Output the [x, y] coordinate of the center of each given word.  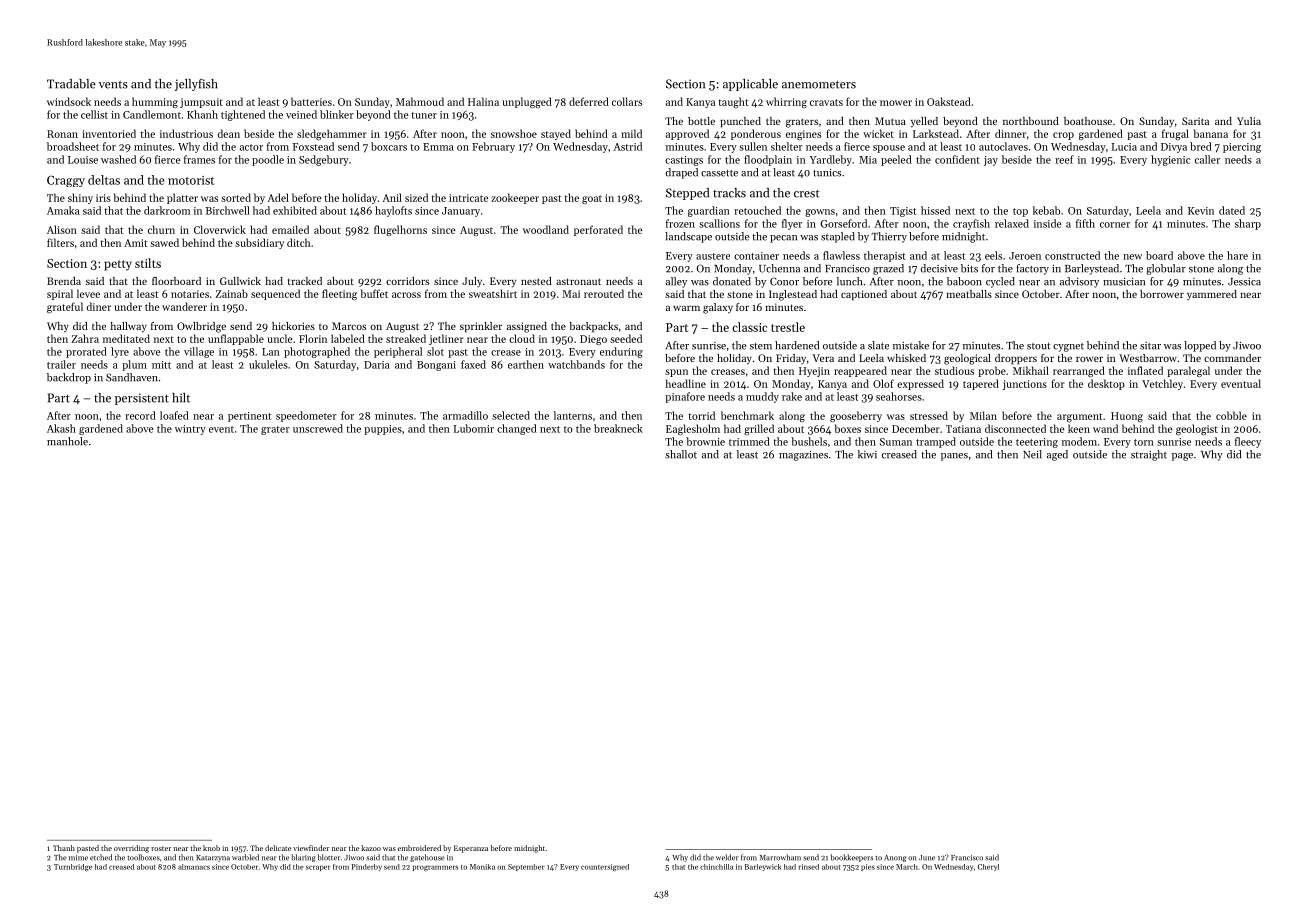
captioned [864, 295]
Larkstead [936, 133]
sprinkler [481, 327]
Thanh [64, 848]
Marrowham [780, 857]
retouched [757, 210]
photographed [317, 352]
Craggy [66, 181]
